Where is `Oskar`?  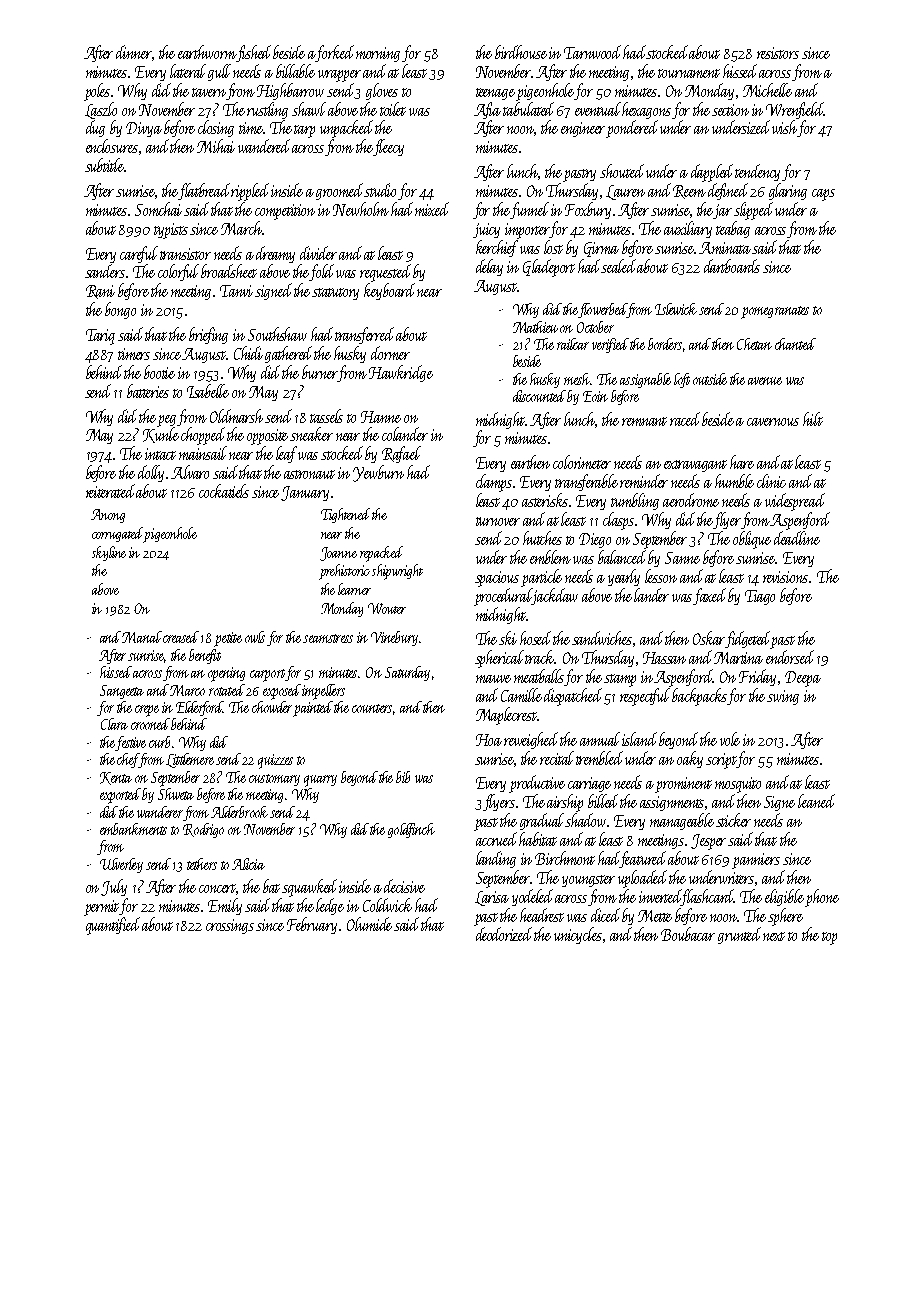
Oskar is located at coordinates (709, 639).
